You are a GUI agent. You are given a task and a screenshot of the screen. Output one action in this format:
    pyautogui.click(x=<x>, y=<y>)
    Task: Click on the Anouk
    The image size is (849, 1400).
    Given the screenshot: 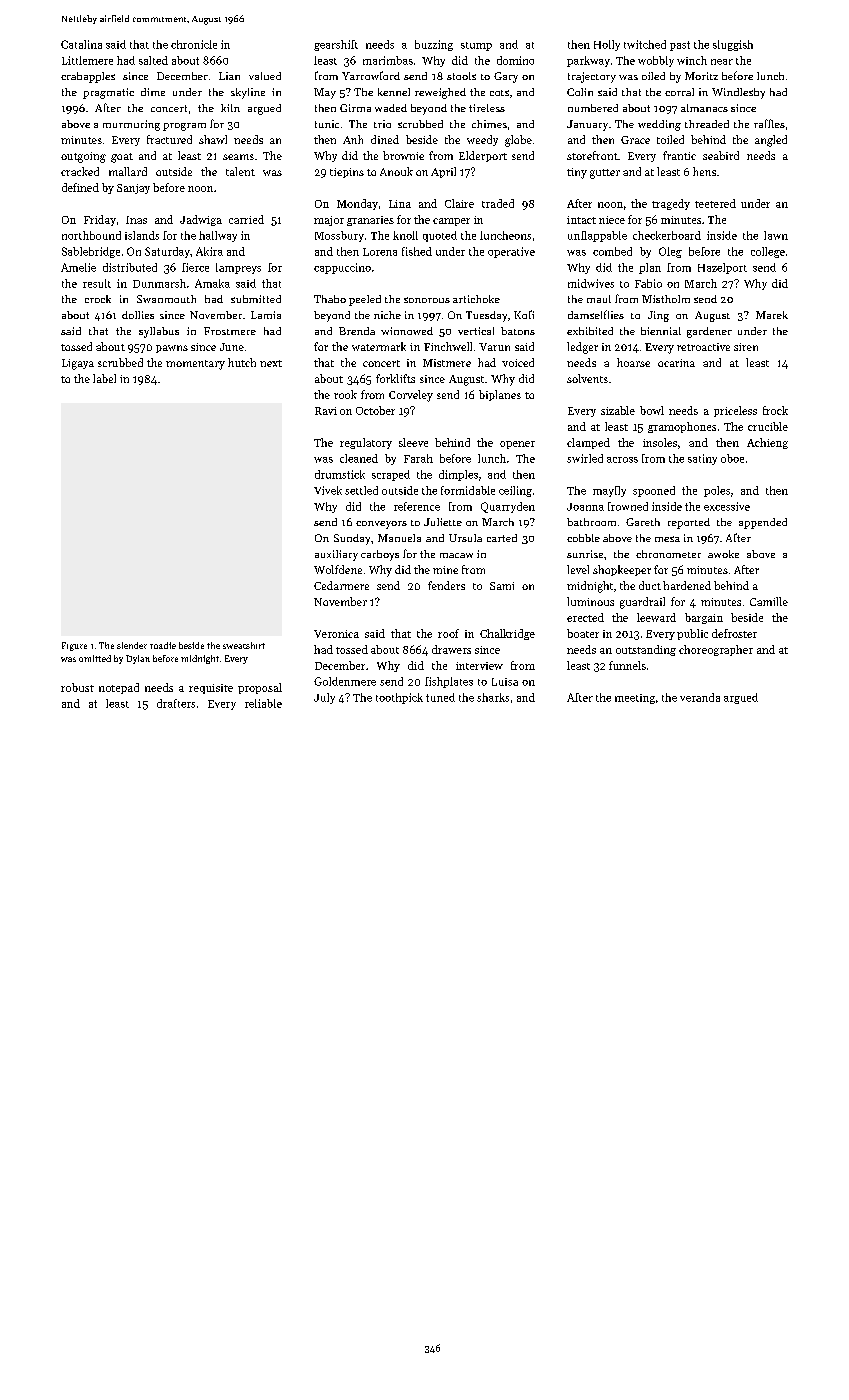 What is the action you would take?
    pyautogui.click(x=396, y=171)
